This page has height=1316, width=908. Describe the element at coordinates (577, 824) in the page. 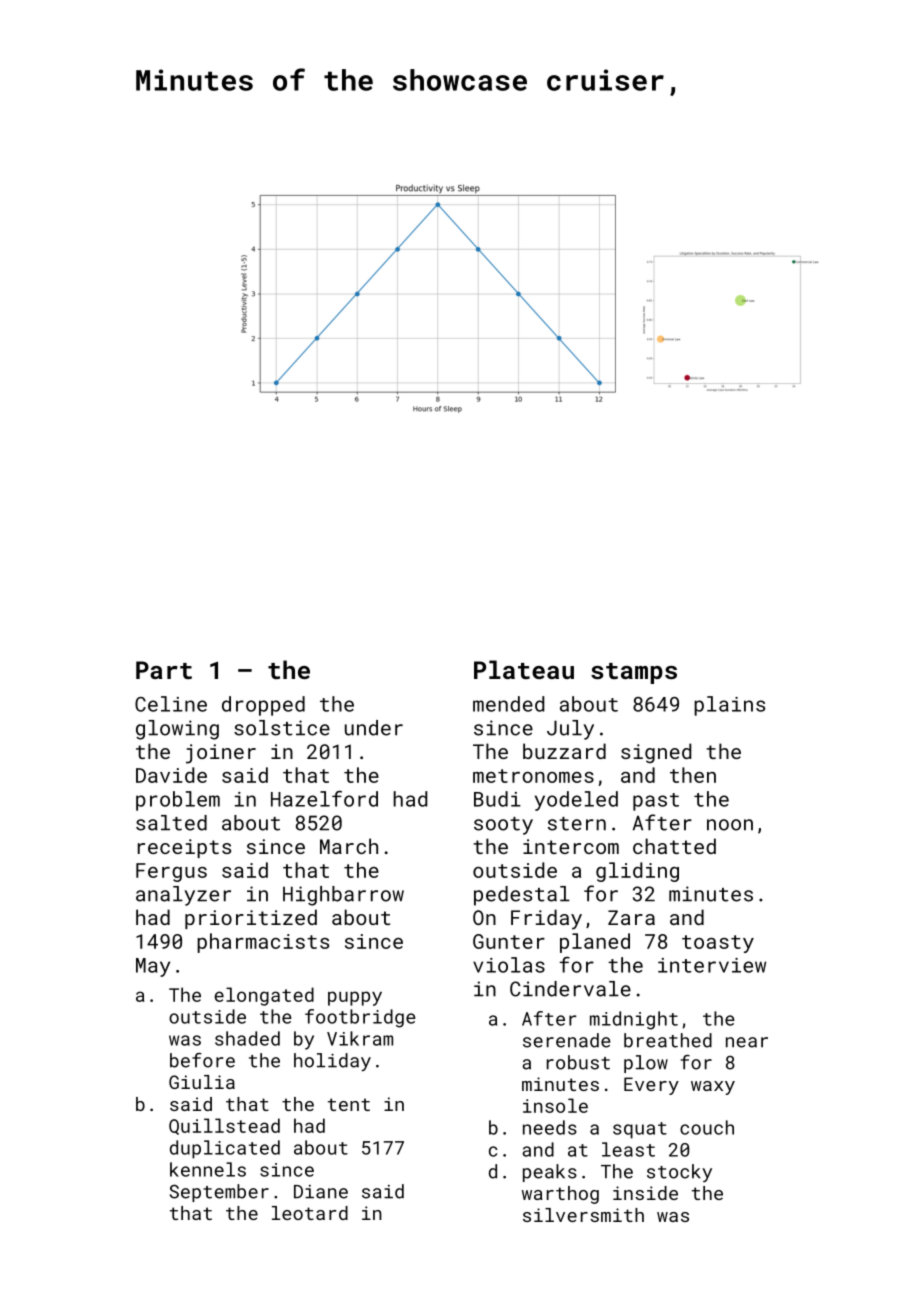

I see `stern` at that location.
